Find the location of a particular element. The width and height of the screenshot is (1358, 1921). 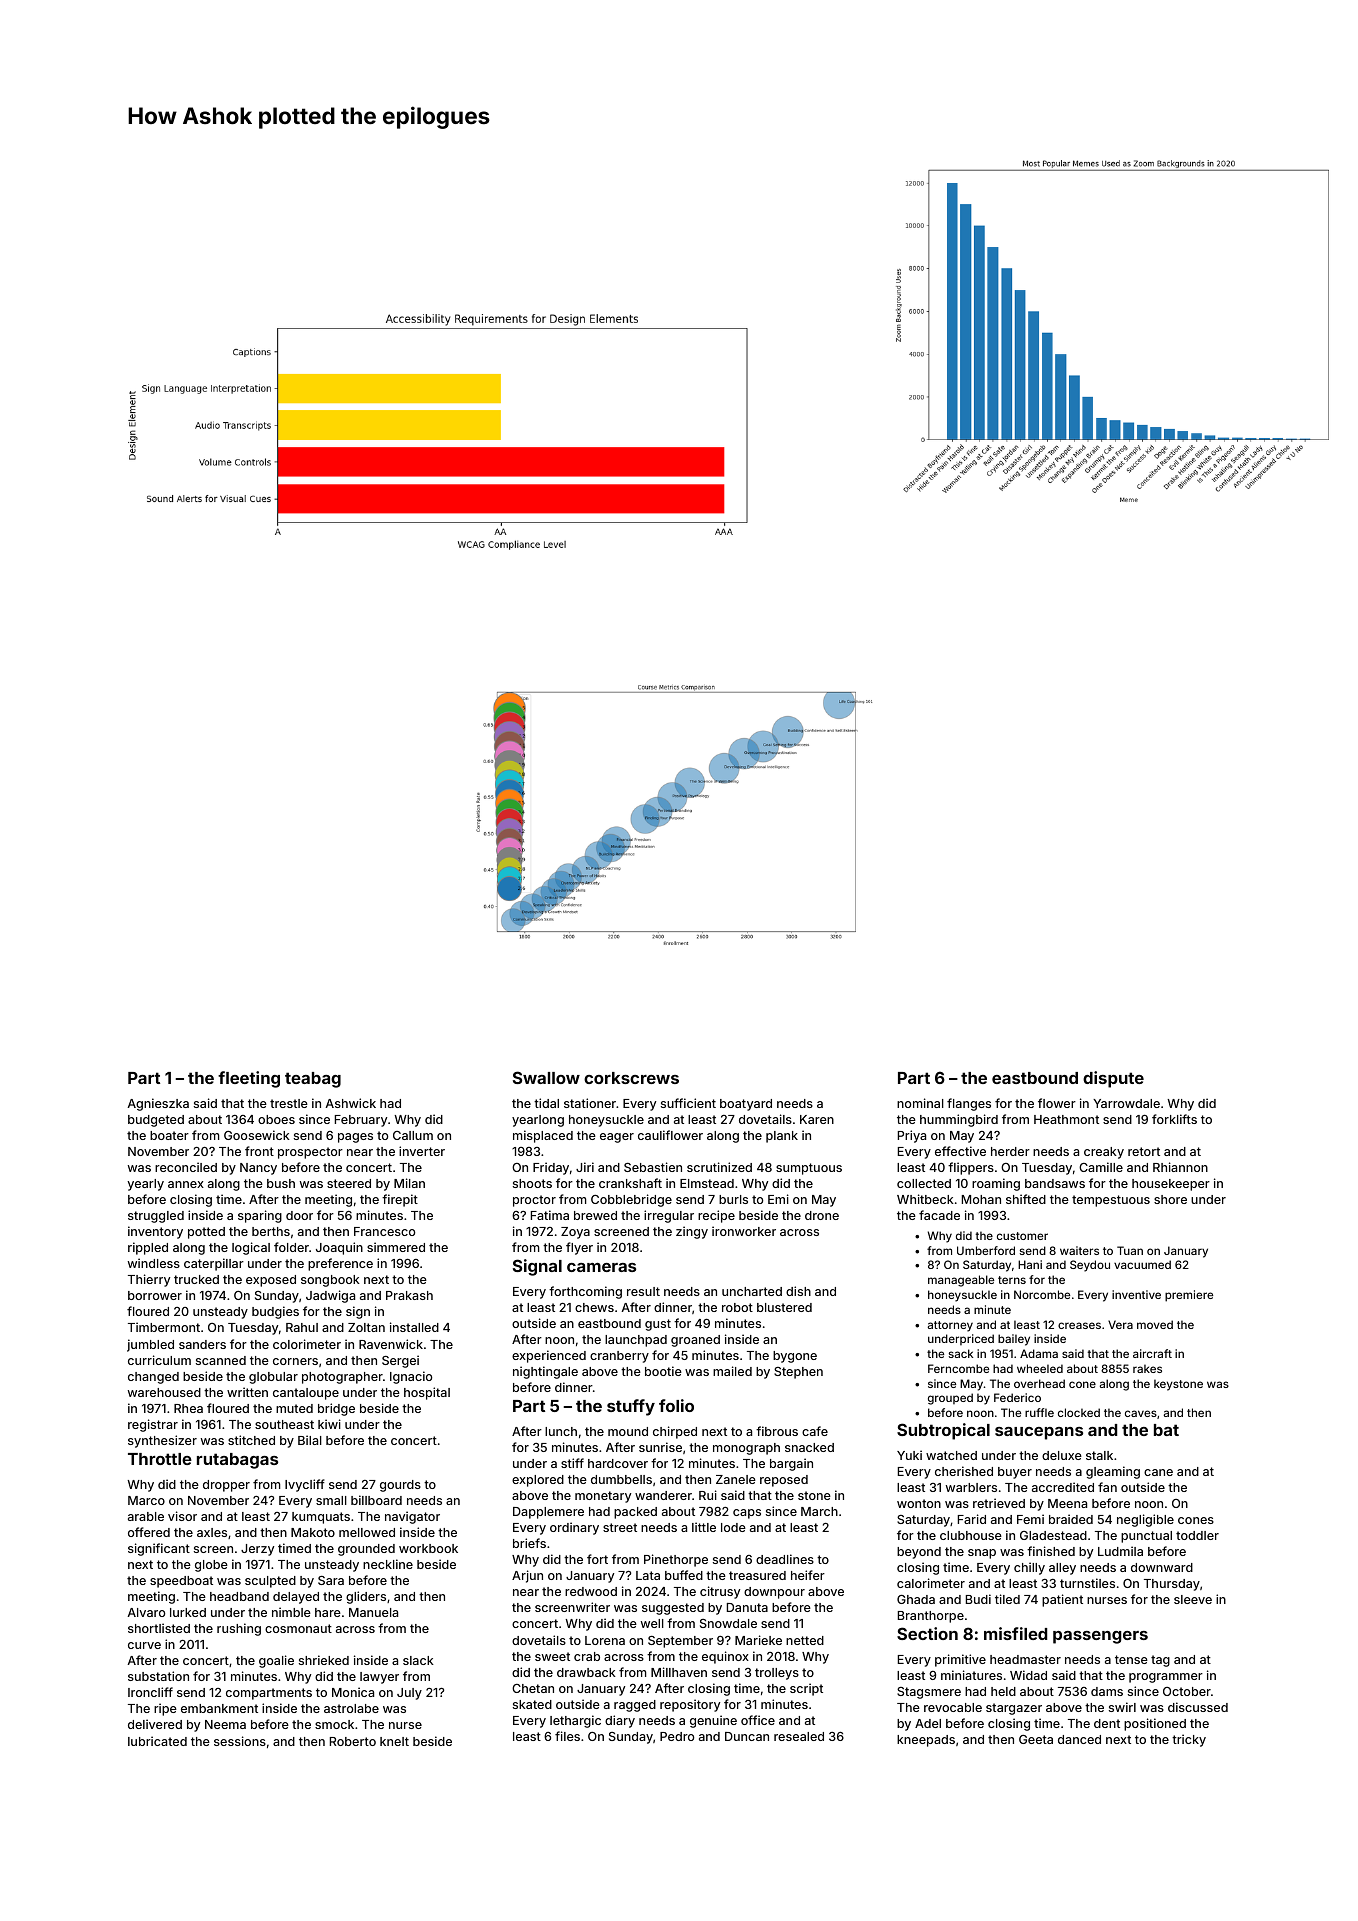

dropper is located at coordinates (226, 1486).
